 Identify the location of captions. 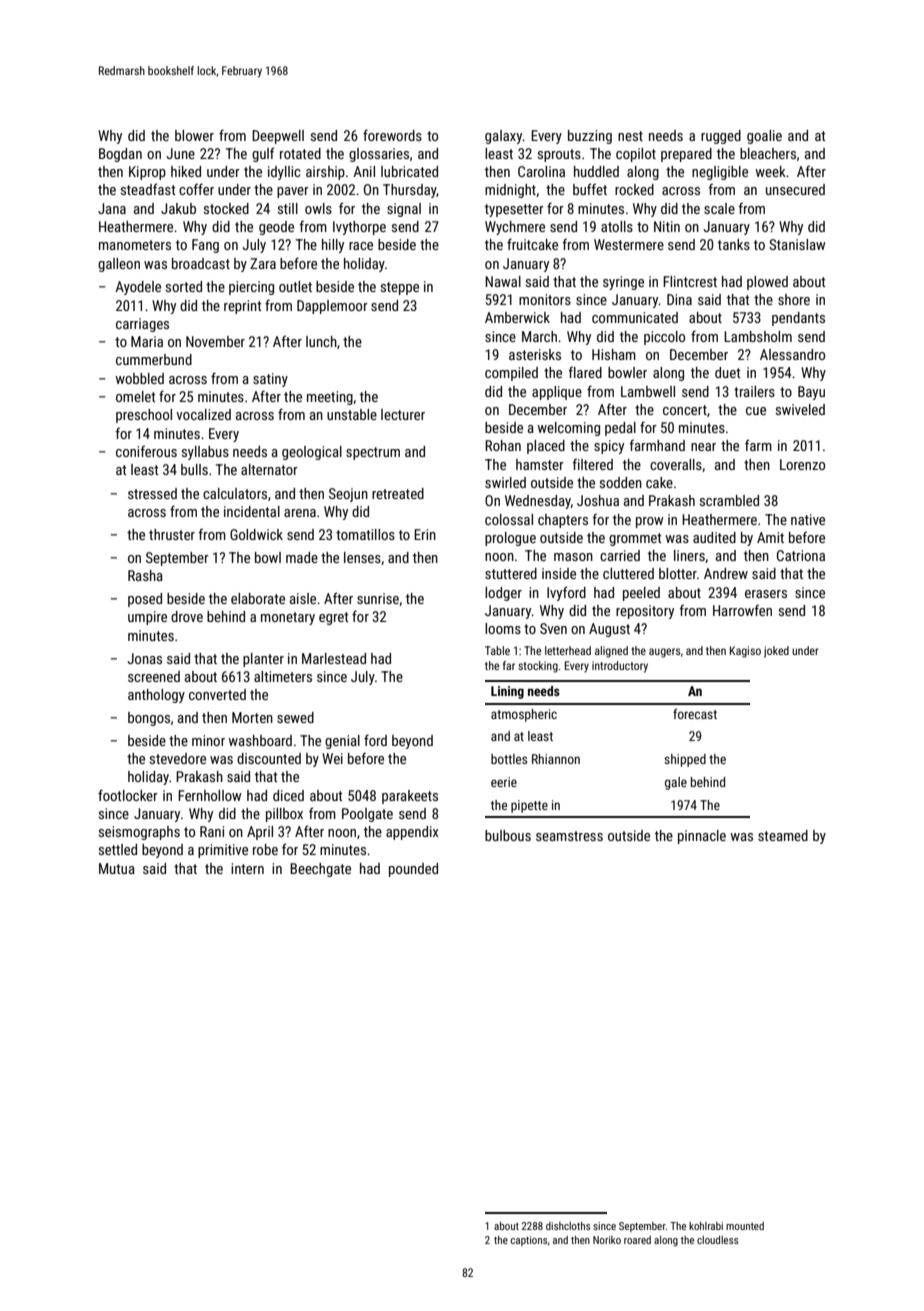
(529, 1241).
